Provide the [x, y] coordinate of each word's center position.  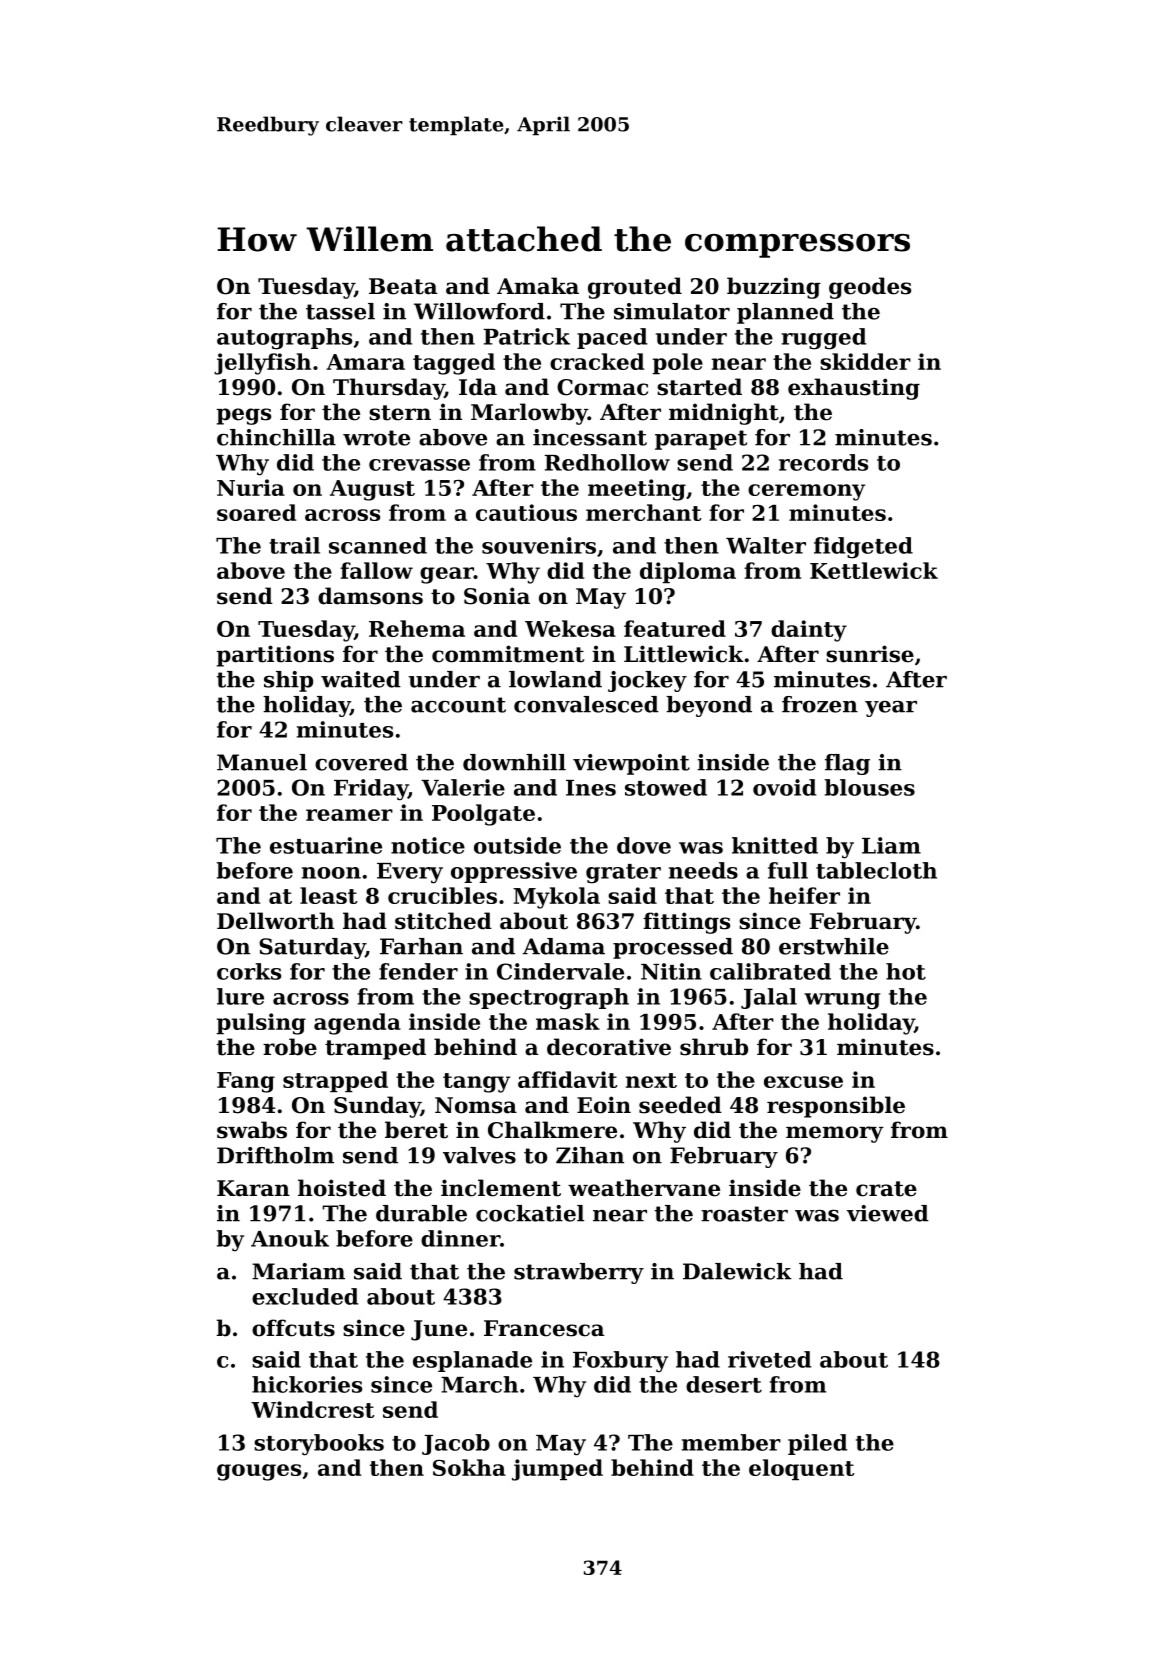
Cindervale [560, 971]
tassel [340, 311]
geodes [870, 288]
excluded [305, 1296]
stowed [666, 787]
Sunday [377, 1107]
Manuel [262, 762]
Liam [891, 845]
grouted [635, 288]
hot [906, 971]
